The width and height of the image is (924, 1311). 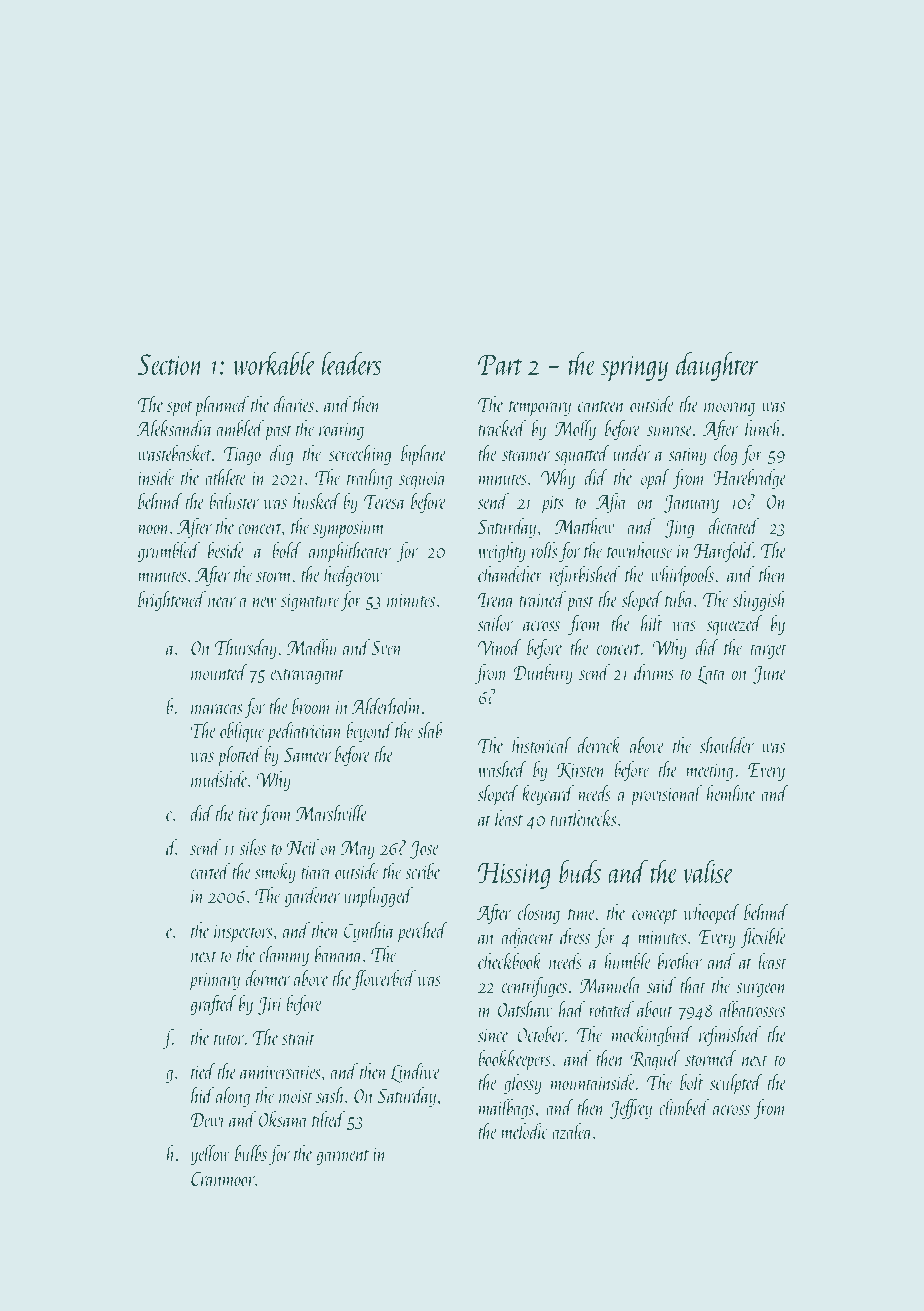 What do you see at coordinates (655, 479) in the image?
I see `opal` at bounding box center [655, 479].
